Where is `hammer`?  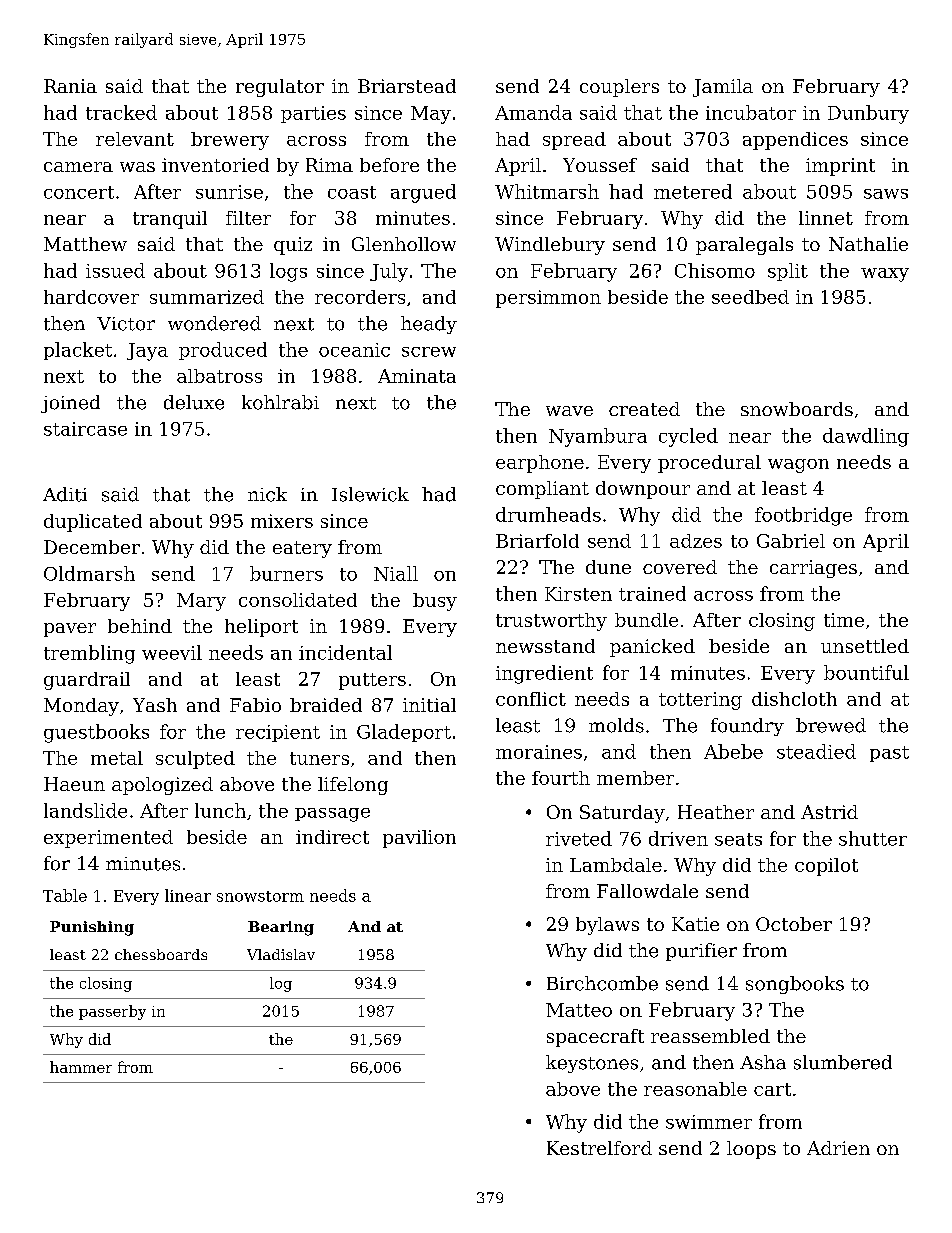
hammer is located at coordinates (81, 1067).
